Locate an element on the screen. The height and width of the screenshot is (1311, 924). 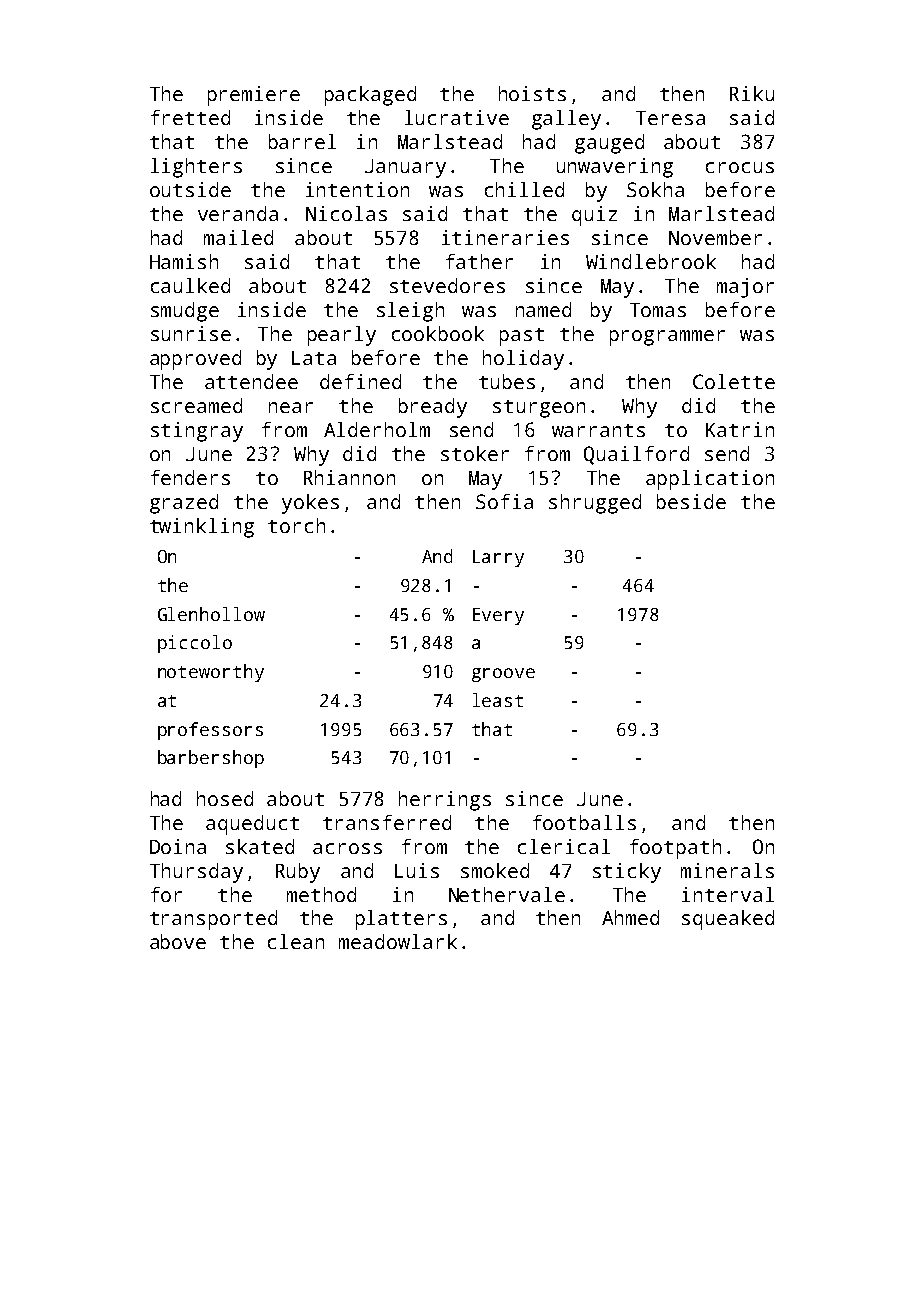
groove is located at coordinates (503, 675).
